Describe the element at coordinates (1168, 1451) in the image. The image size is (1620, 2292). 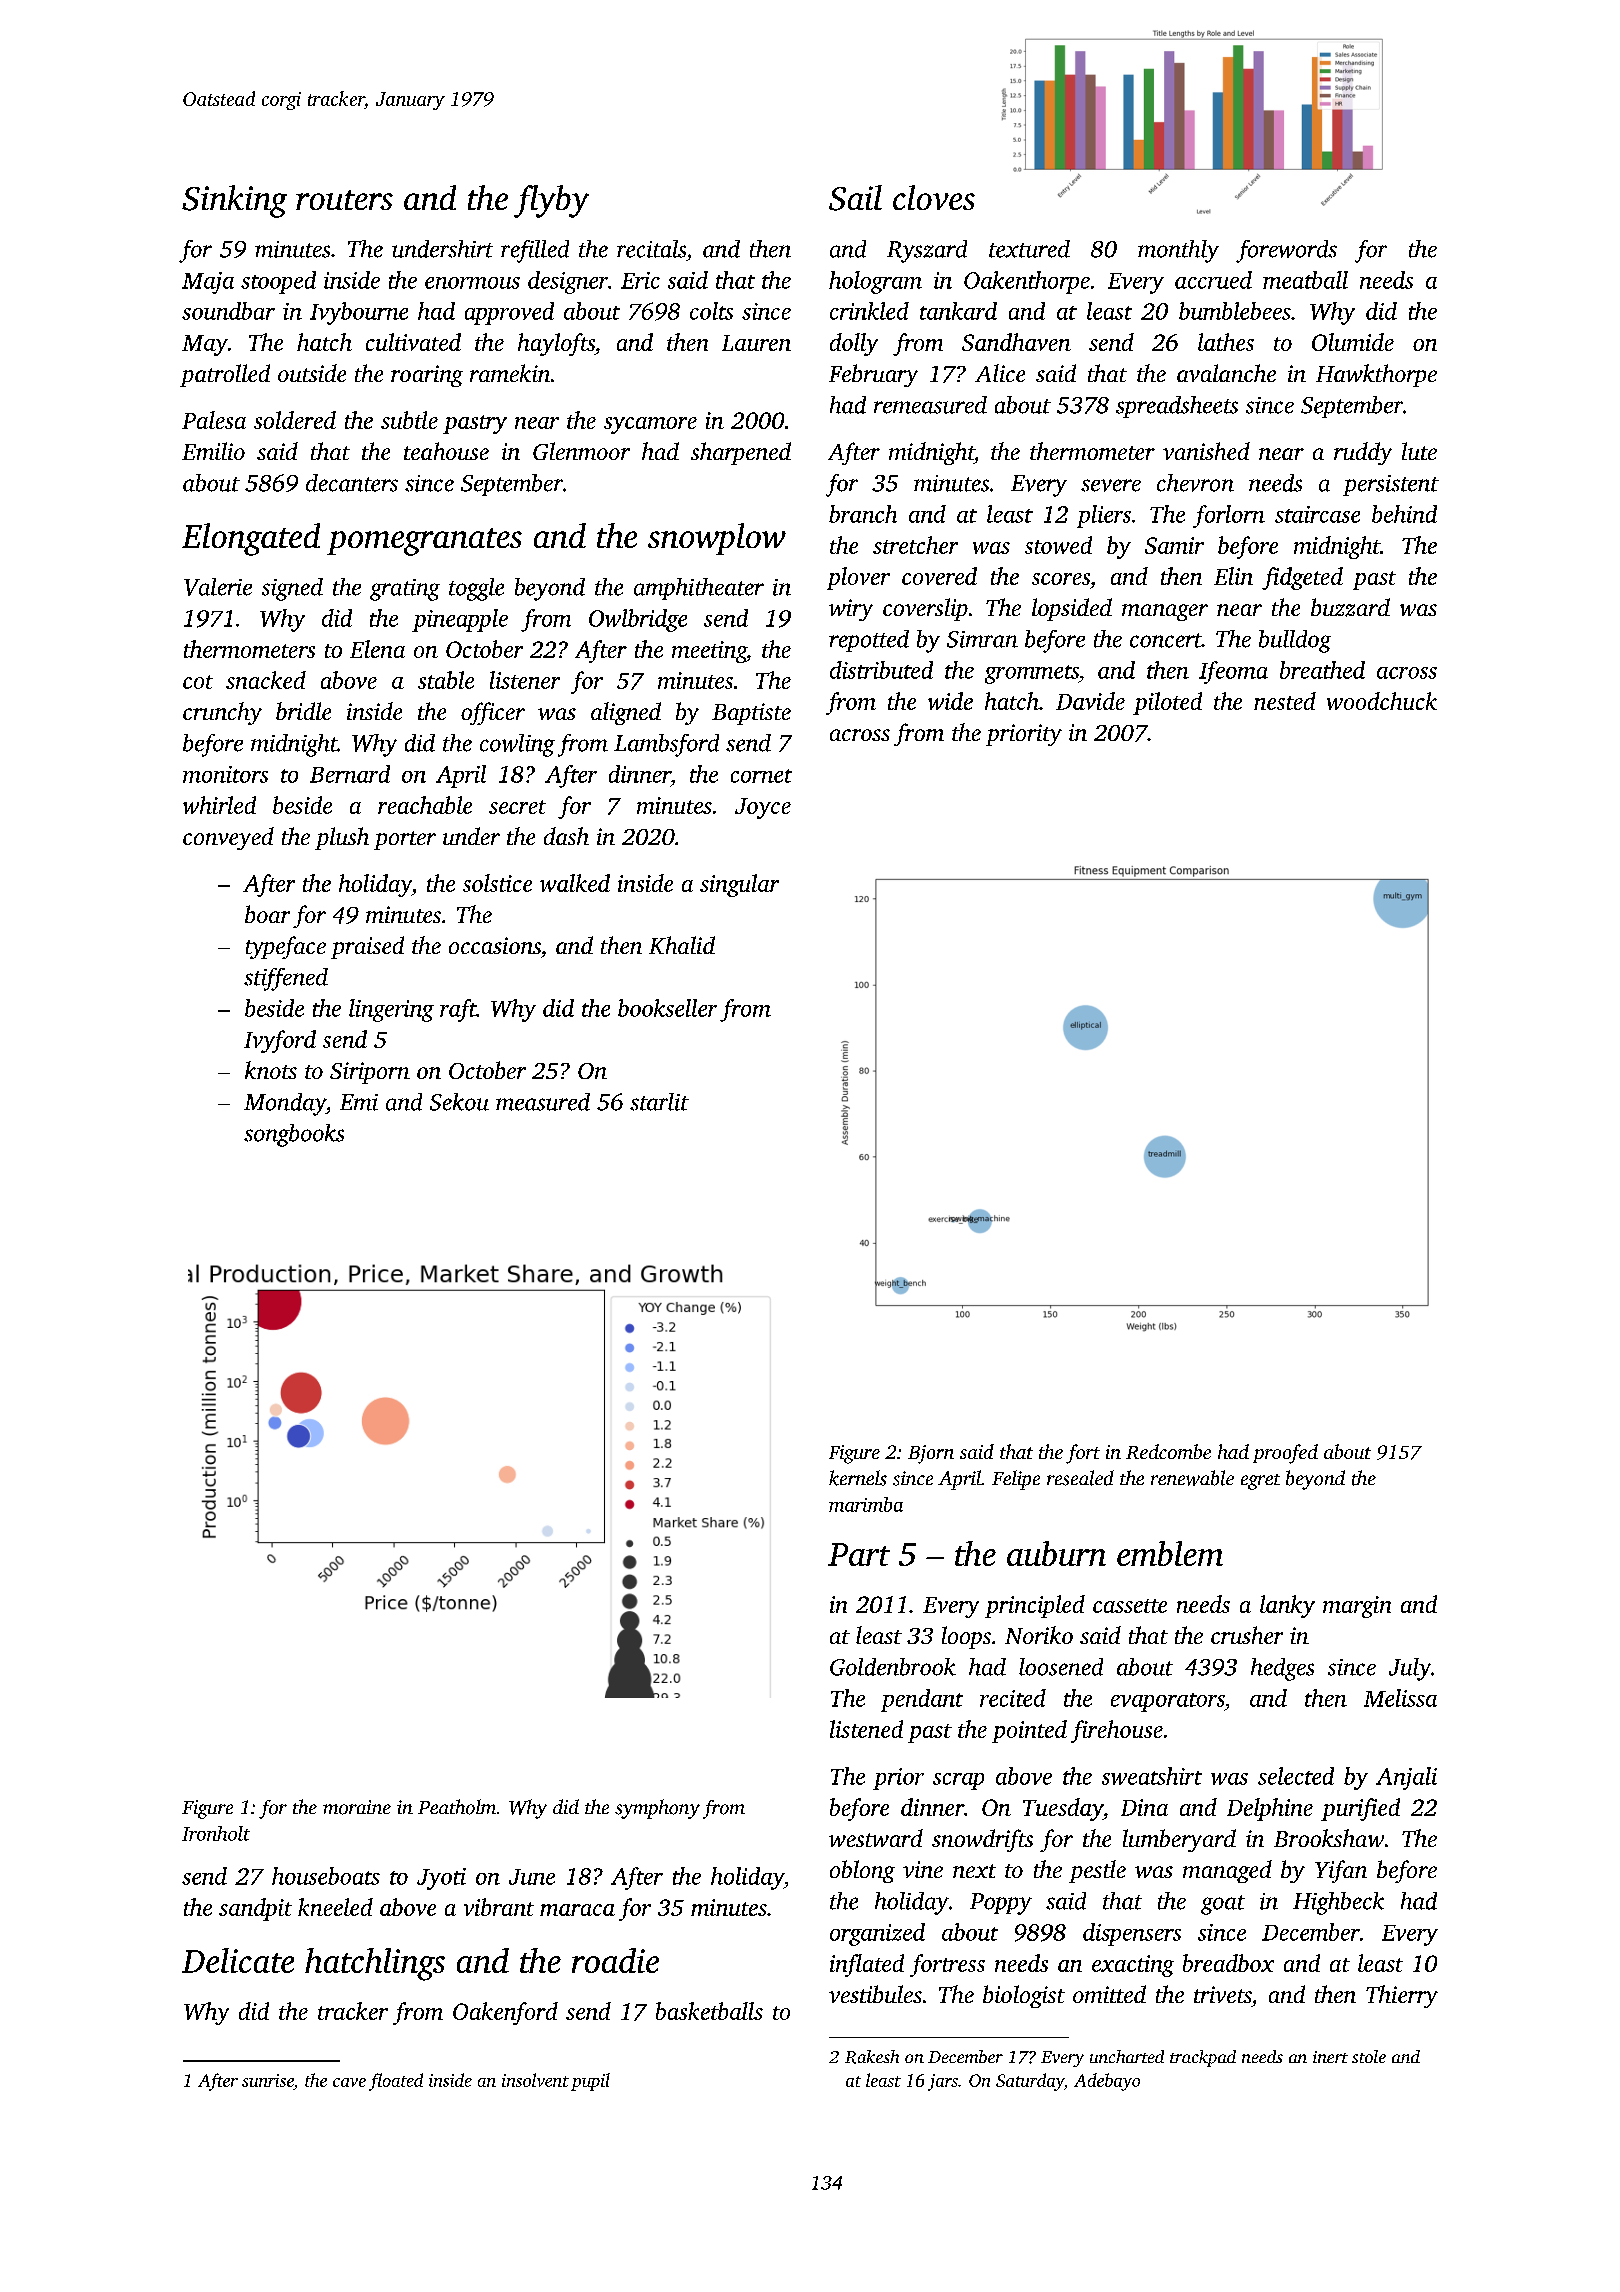
I see `Redcombe` at that location.
